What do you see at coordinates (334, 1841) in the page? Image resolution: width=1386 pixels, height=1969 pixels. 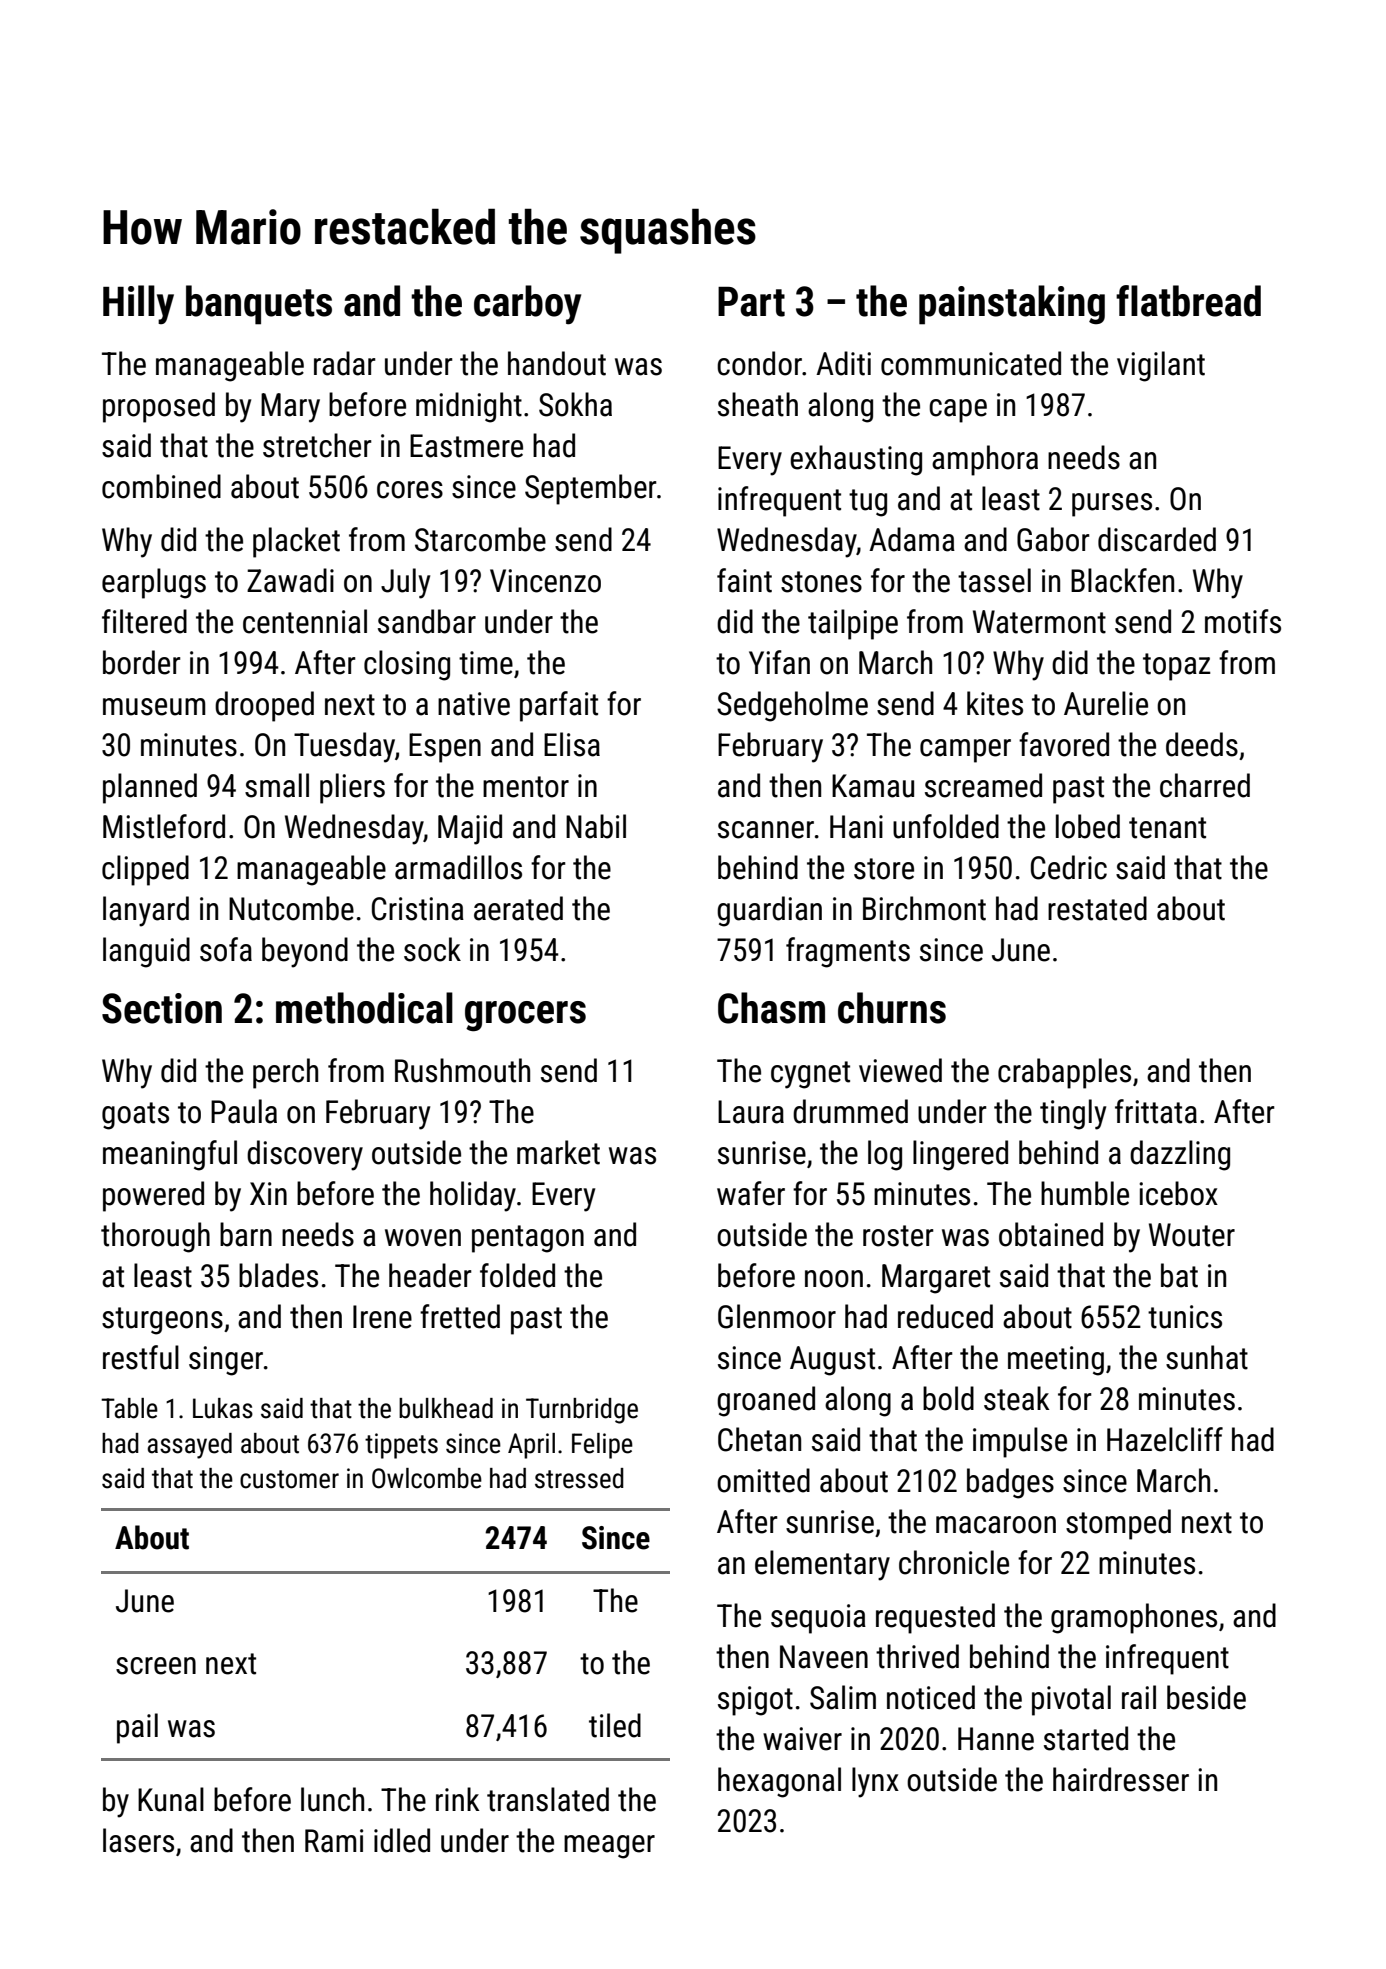 I see `Rami` at bounding box center [334, 1841].
